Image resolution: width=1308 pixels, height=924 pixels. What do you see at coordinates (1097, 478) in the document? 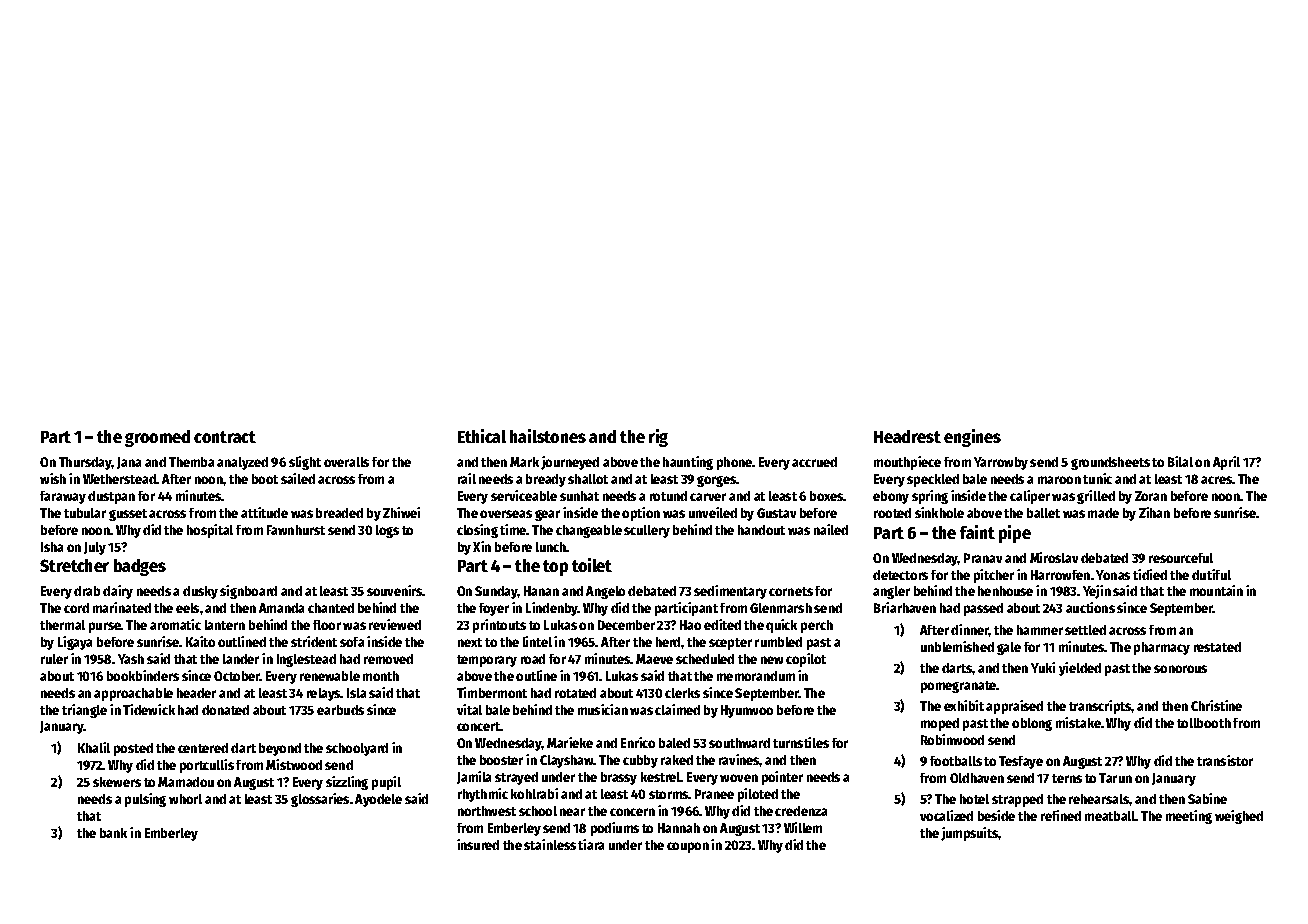
I see `tunic` at bounding box center [1097, 478].
